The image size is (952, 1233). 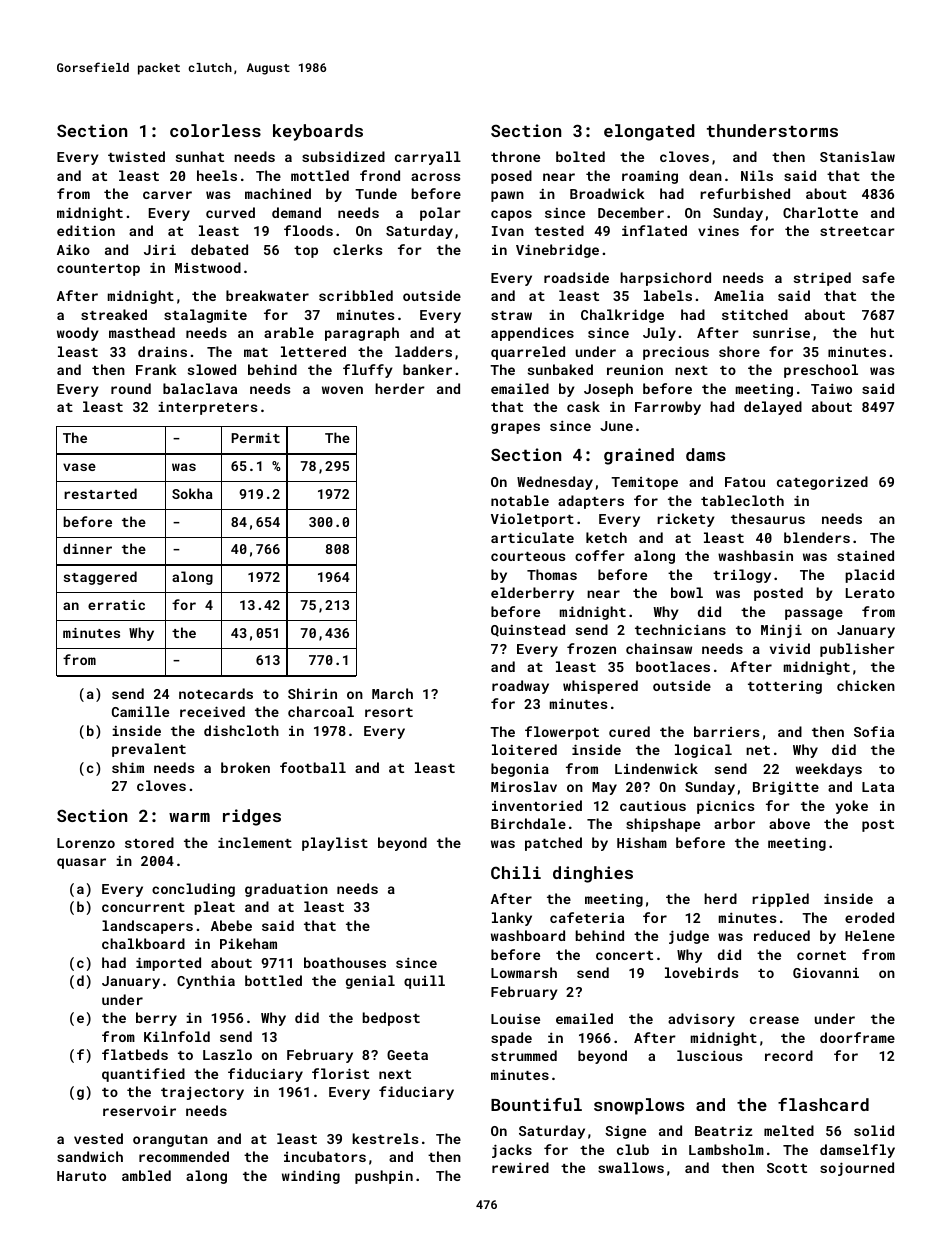 I want to click on Jiri, so click(x=160, y=250).
